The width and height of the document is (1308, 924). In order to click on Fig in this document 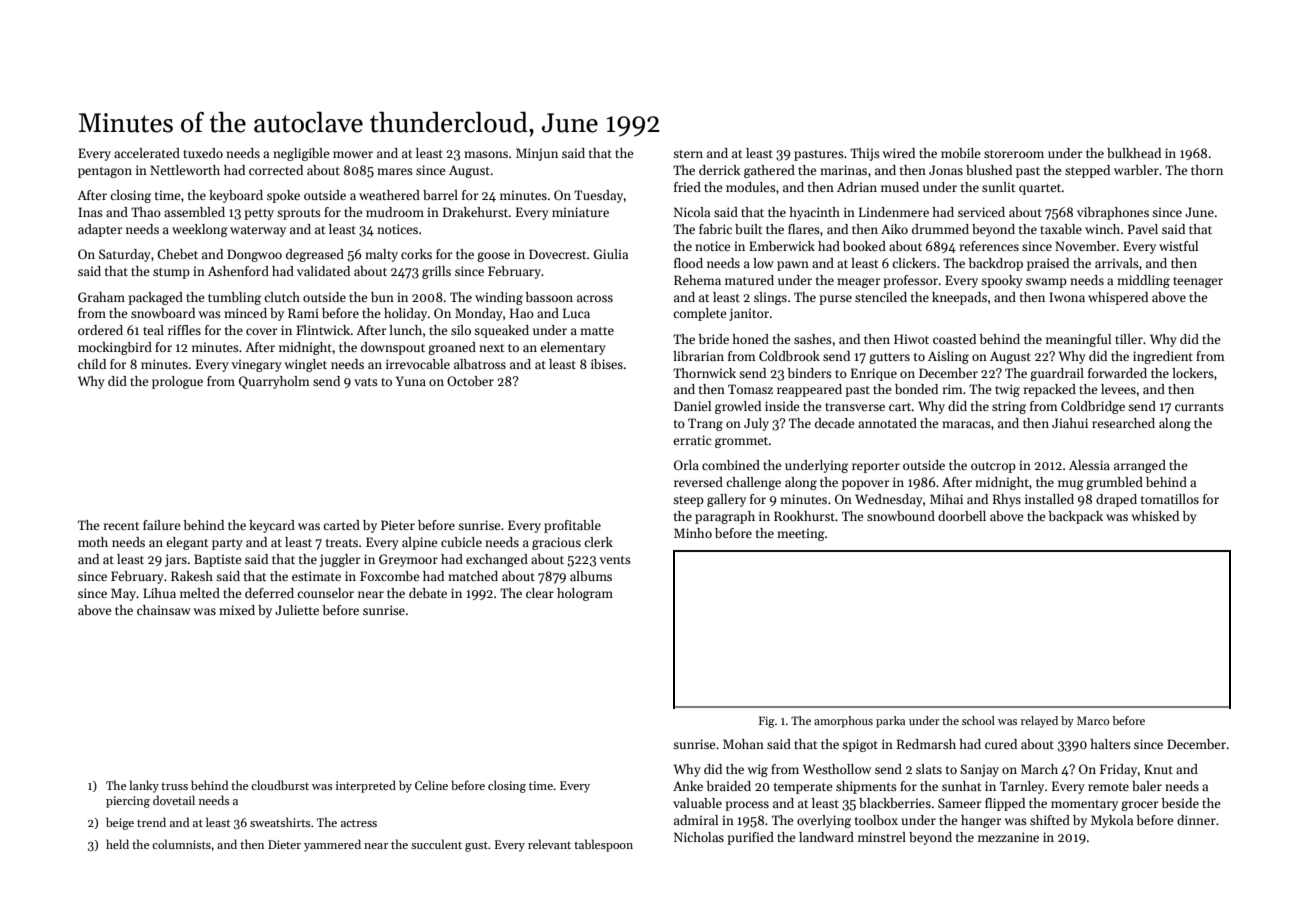, I will do `click(766, 722)`.
